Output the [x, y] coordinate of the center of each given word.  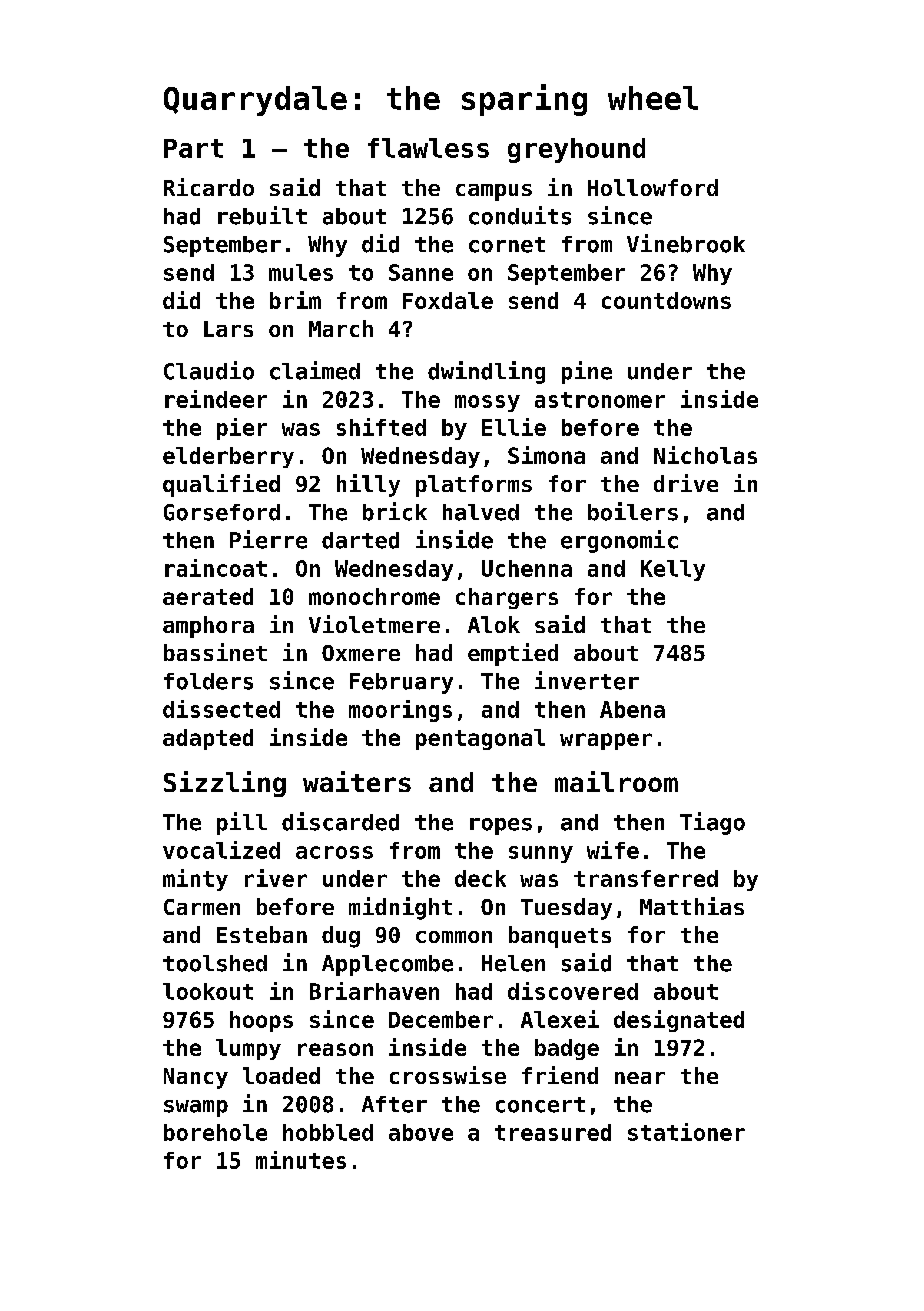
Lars [228, 329]
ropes [501, 826]
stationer [686, 1132]
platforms [474, 486]
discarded [340, 821]
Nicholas [705, 455]
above [421, 1132]
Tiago [712, 823]
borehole [215, 1132]
